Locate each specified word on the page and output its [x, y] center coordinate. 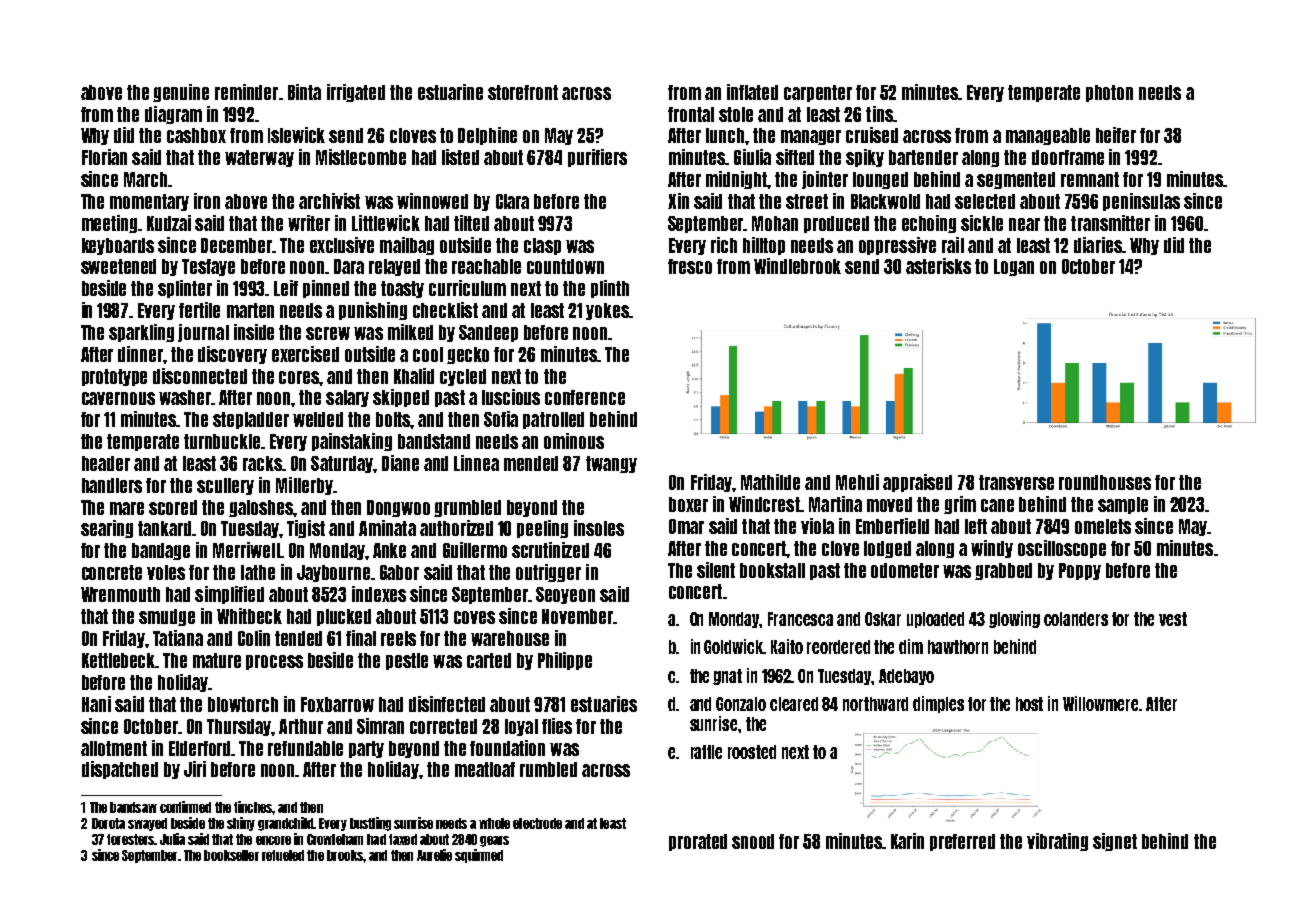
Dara [349, 266]
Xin [678, 201]
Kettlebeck [119, 660]
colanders [1076, 619]
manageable [1048, 136]
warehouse [510, 638]
